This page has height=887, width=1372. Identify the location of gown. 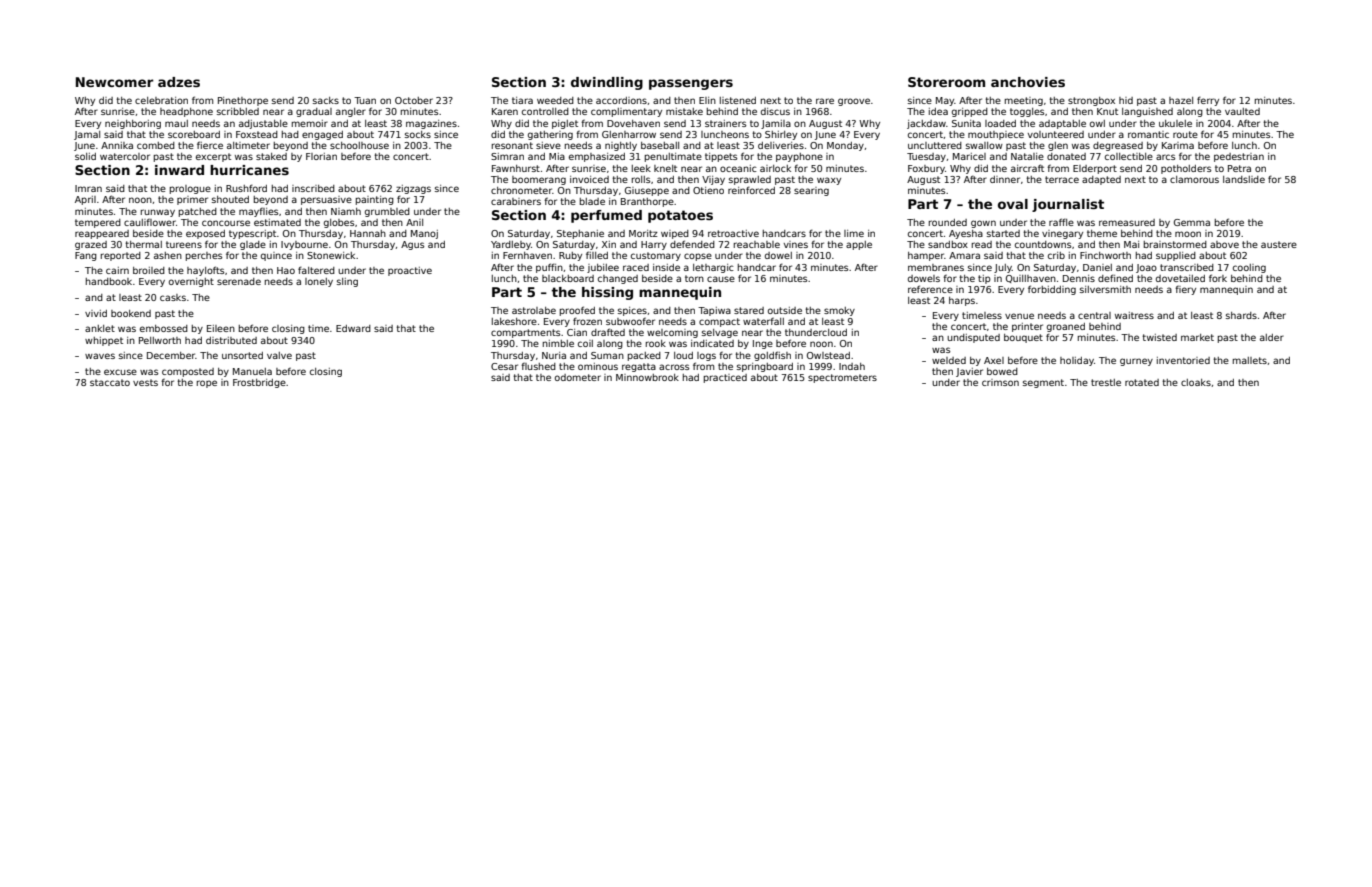
(983, 224).
